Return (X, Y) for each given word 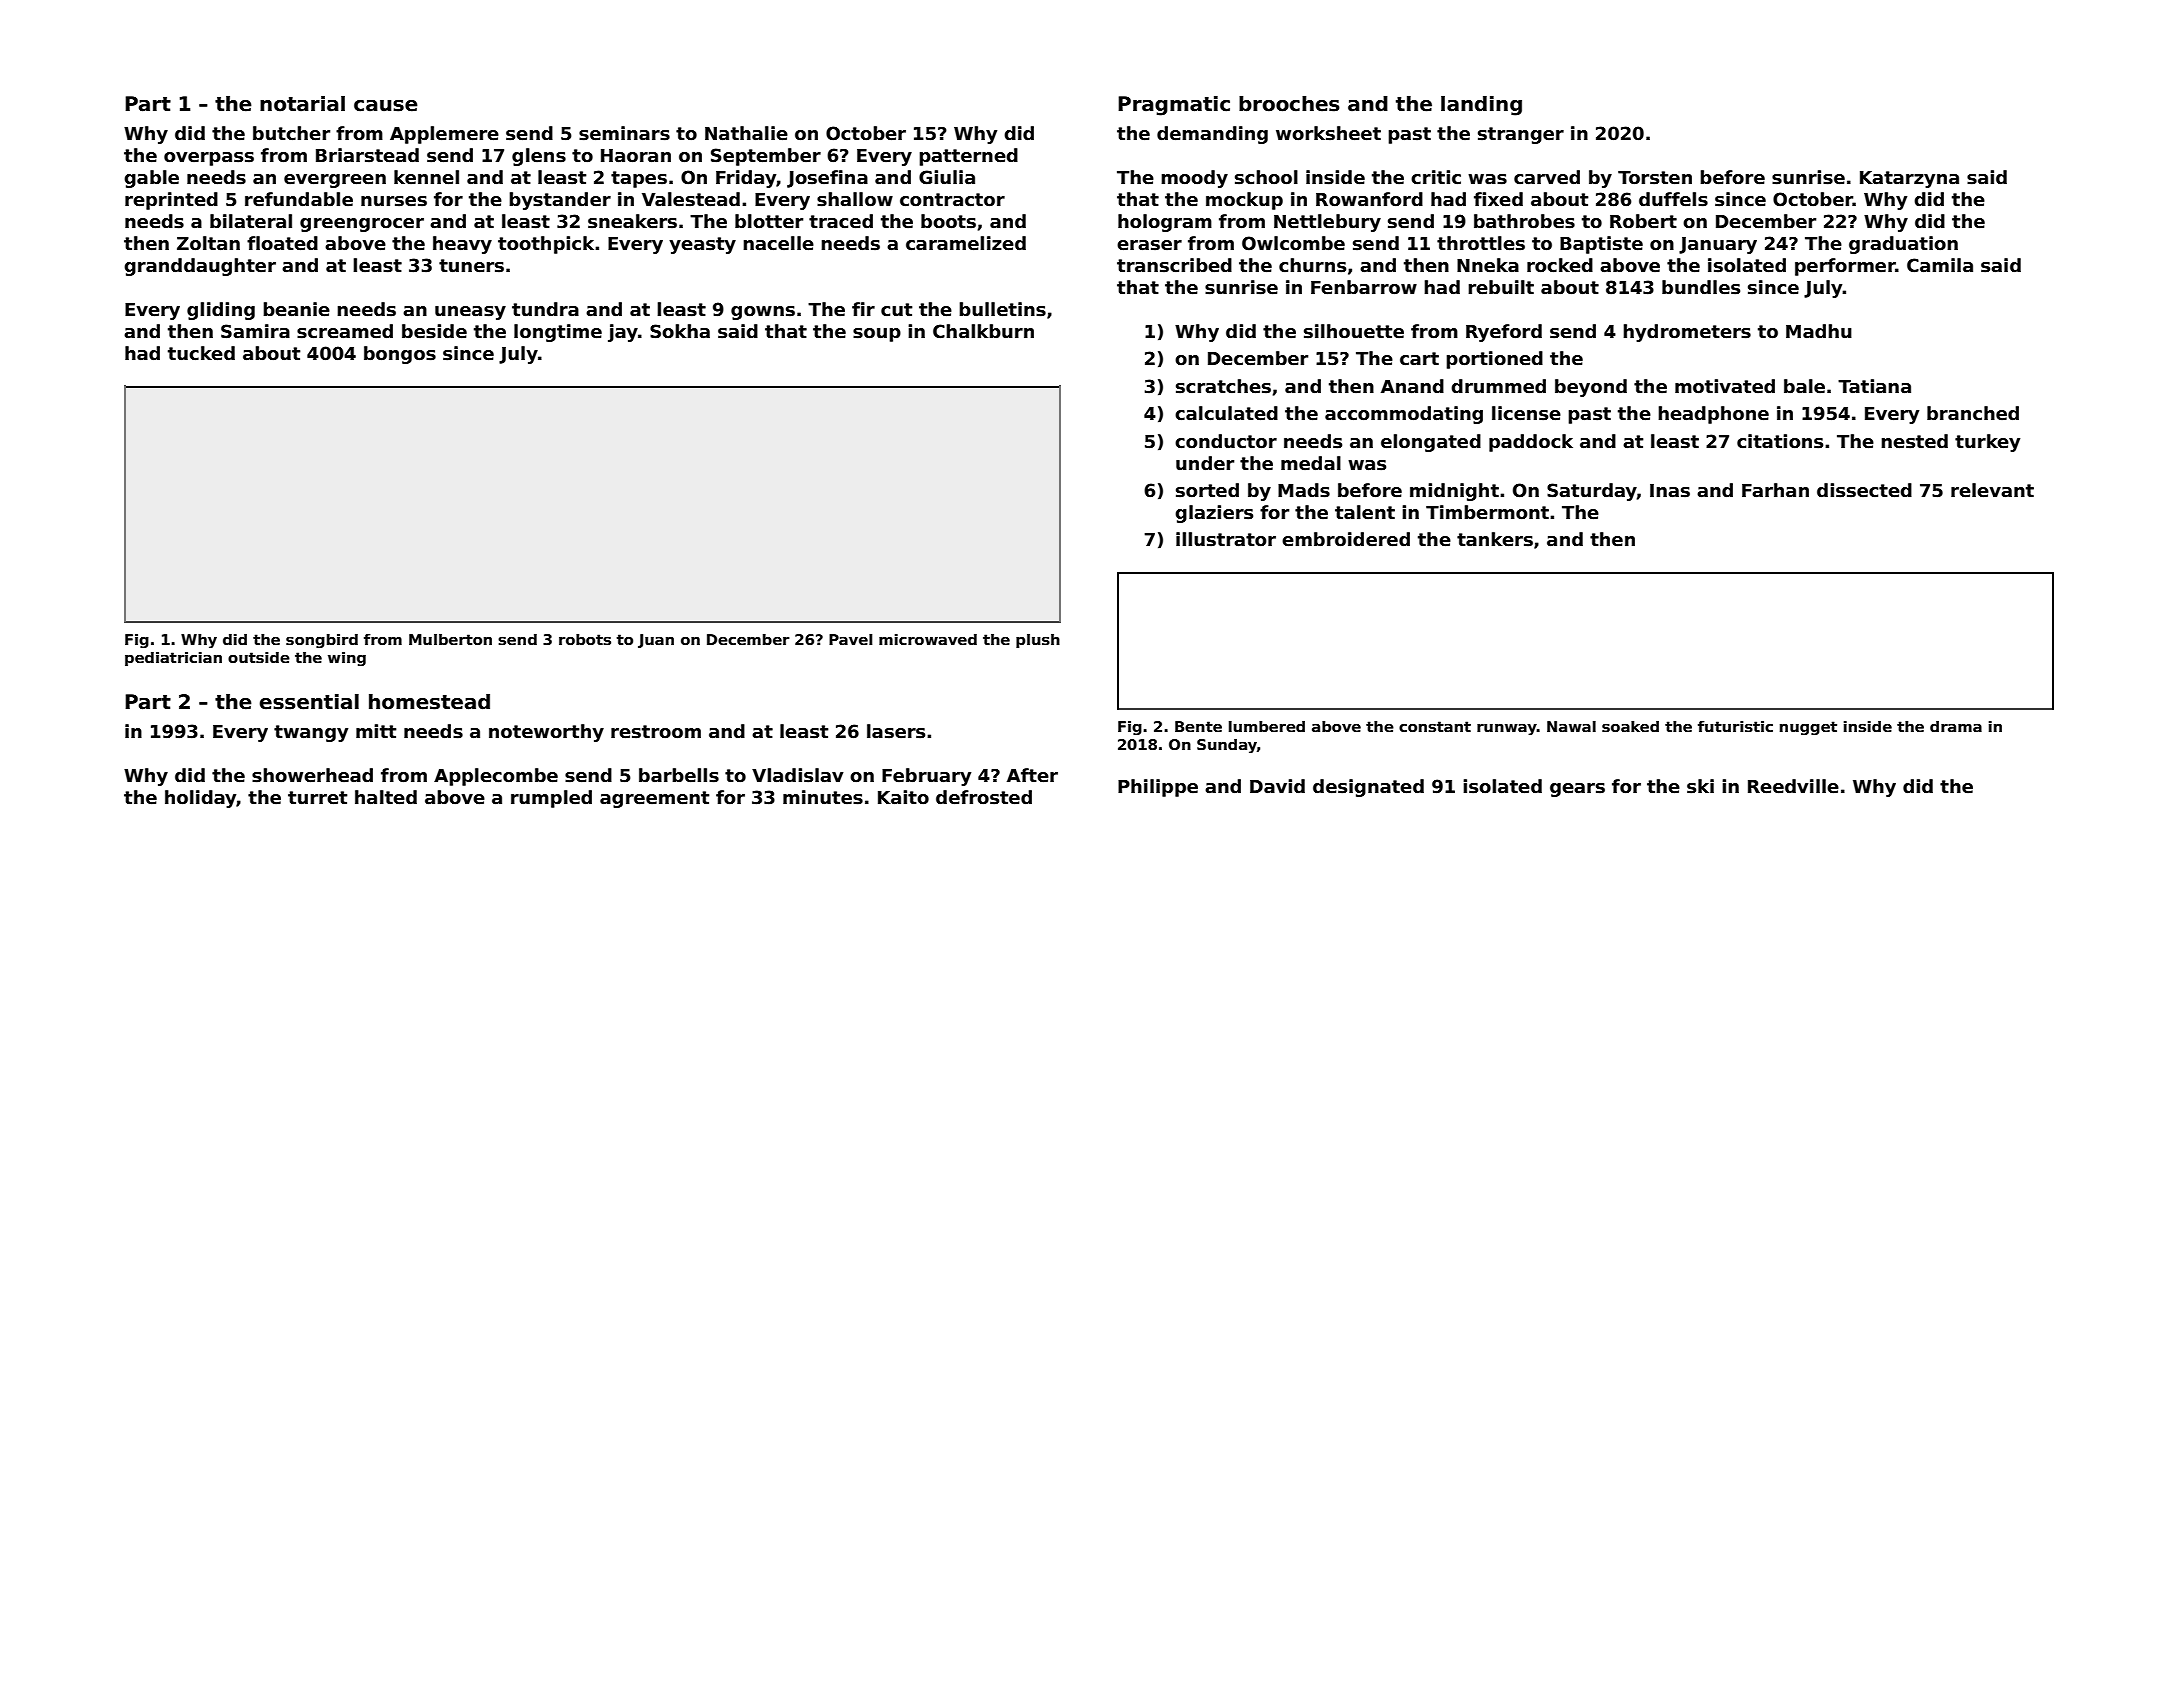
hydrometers (1687, 333)
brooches (1289, 104)
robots (585, 639)
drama (1956, 726)
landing (1481, 106)
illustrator (1226, 539)
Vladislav (798, 775)
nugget (1808, 728)
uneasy (470, 313)
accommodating (1404, 415)
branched (1973, 413)
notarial (302, 104)
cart (1419, 359)
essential (309, 702)
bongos (400, 355)
